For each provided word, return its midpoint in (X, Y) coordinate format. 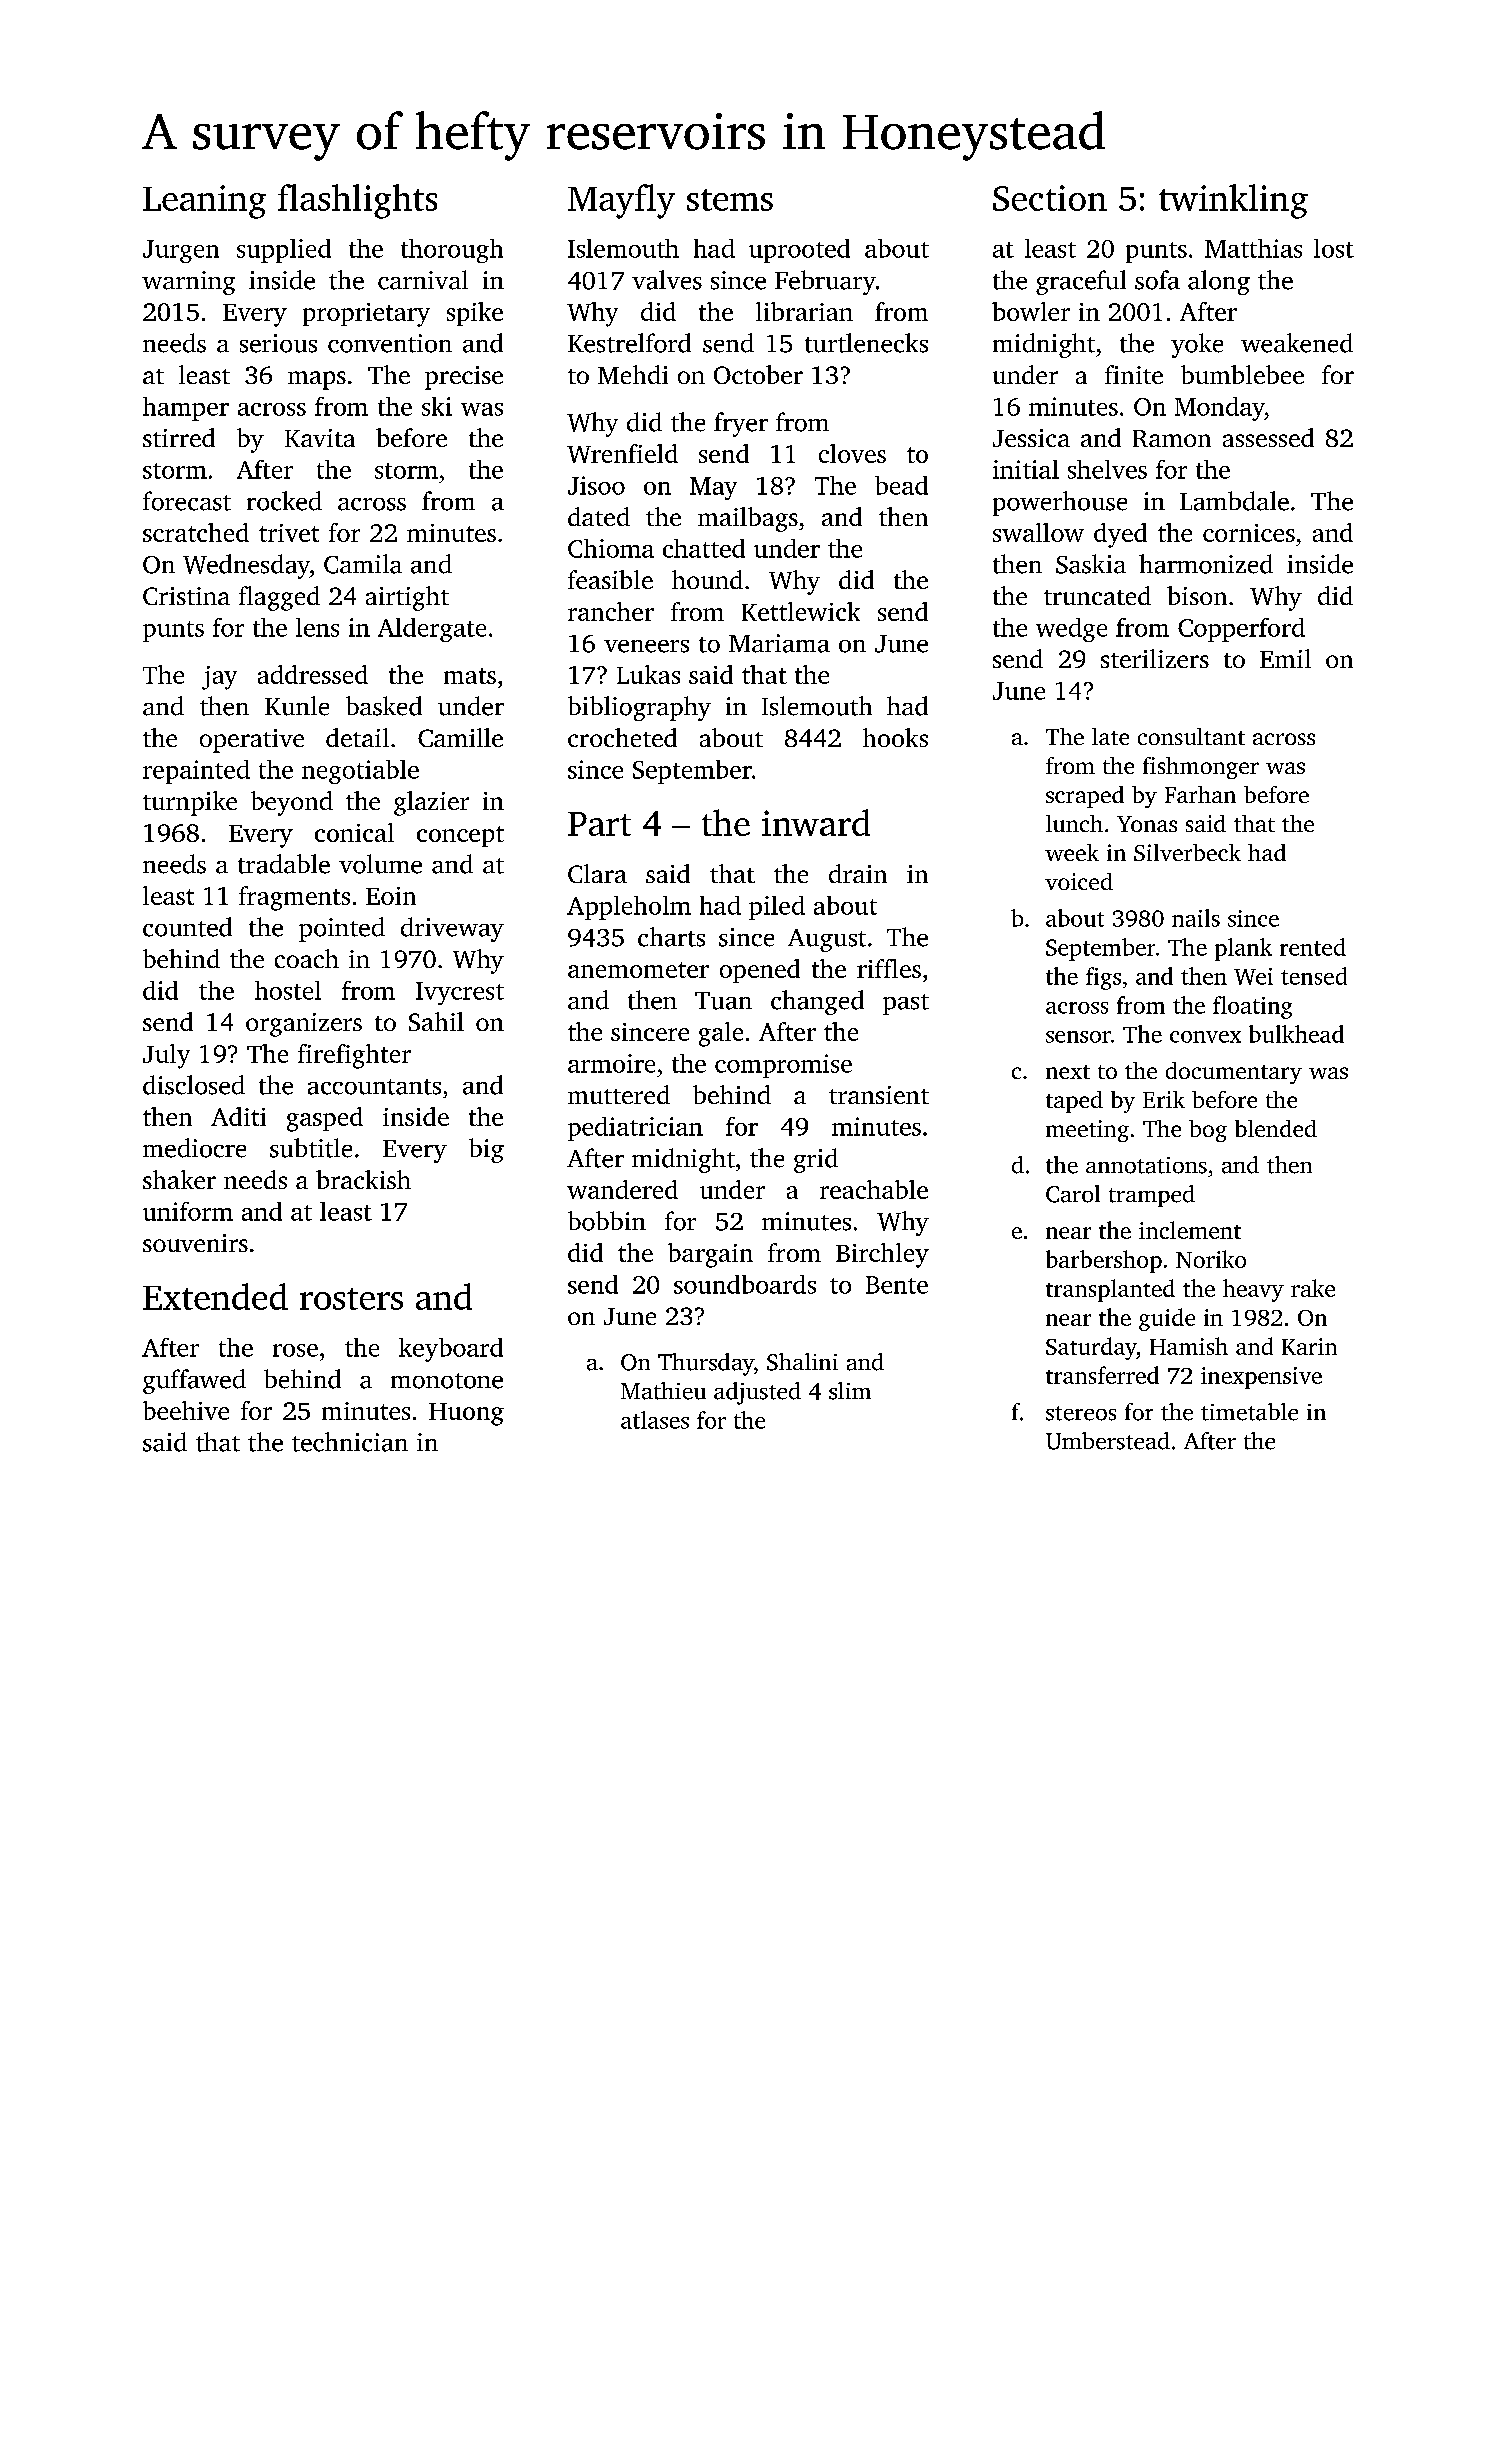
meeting (1087, 1131)
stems (730, 200)
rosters (351, 1299)
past (906, 1004)
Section (1050, 198)
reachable (874, 1189)
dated (599, 516)
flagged (279, 598)
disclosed (194, 1085)
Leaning (204, 202)
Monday (1220, 409)
